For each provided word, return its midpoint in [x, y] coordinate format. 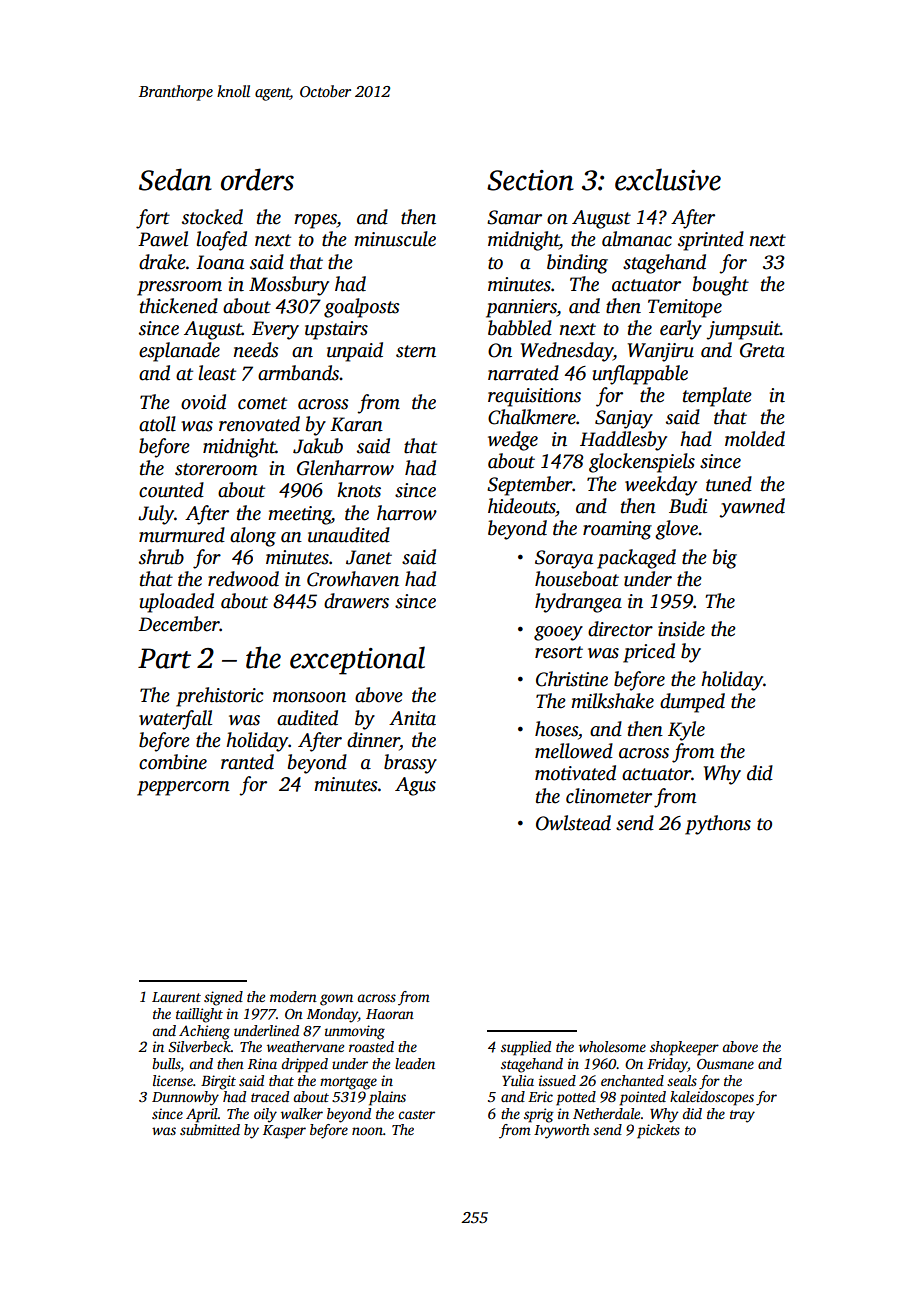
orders [257, 179]
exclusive [668, 179]
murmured [182, 535]
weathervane [305, 1046]
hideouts [521, 506]
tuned [729, 484]
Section [530, 180]
